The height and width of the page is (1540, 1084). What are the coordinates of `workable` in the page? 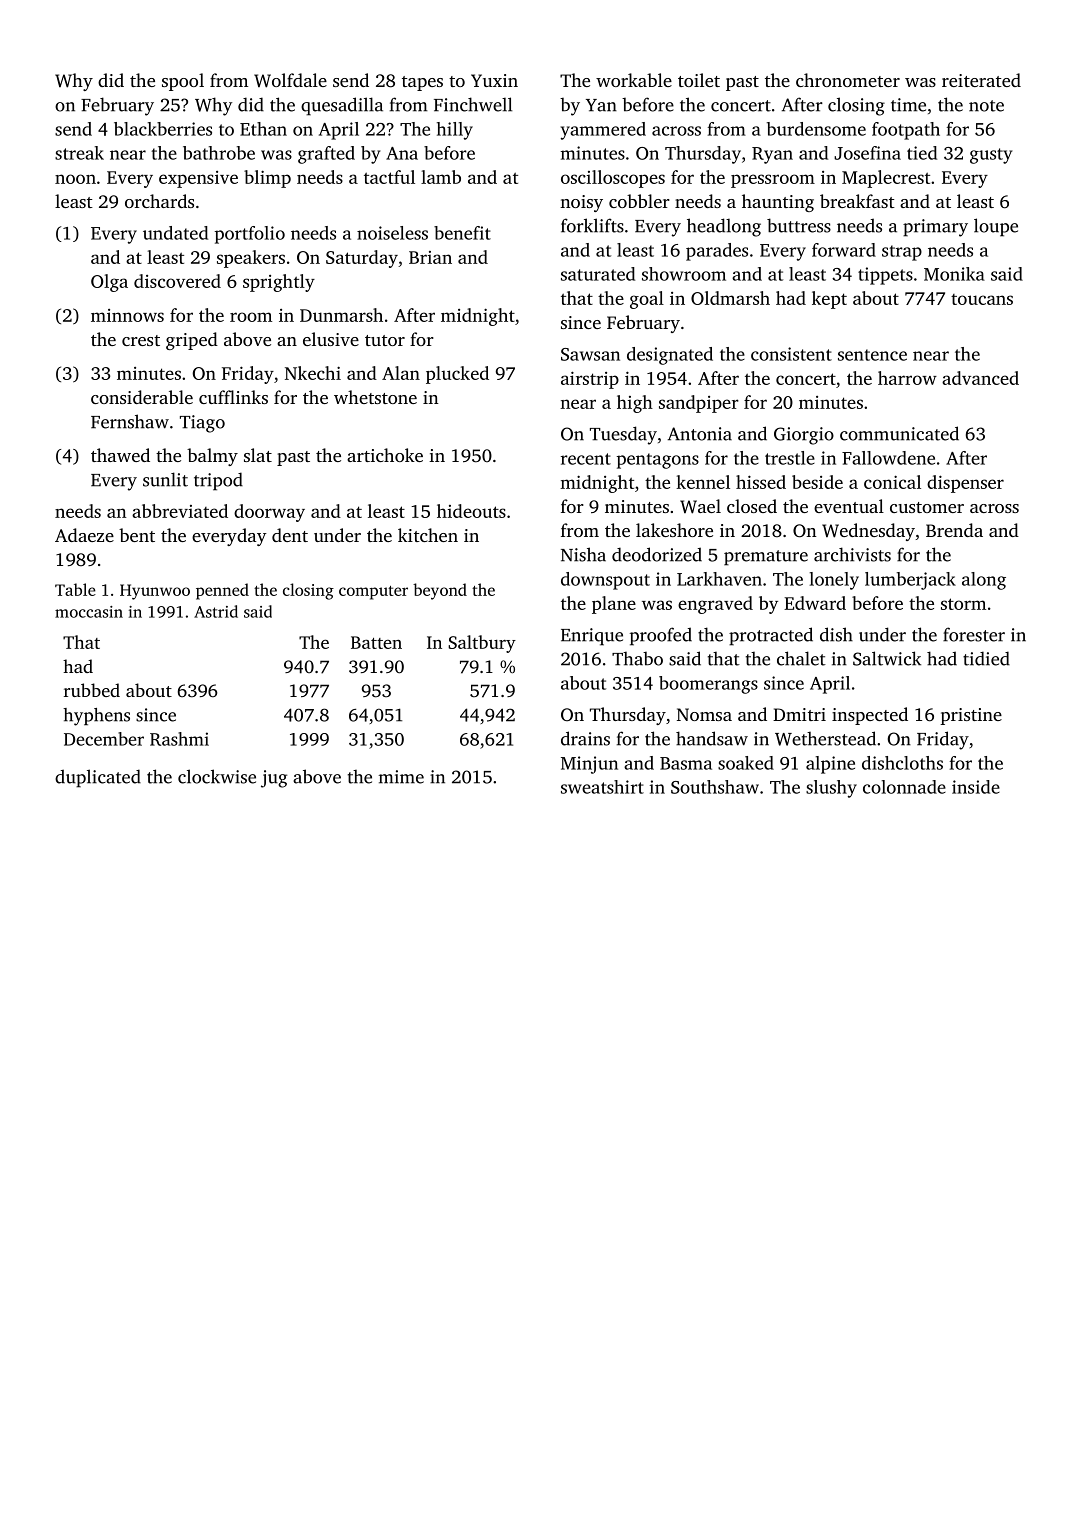 It's located at (634, 80).
